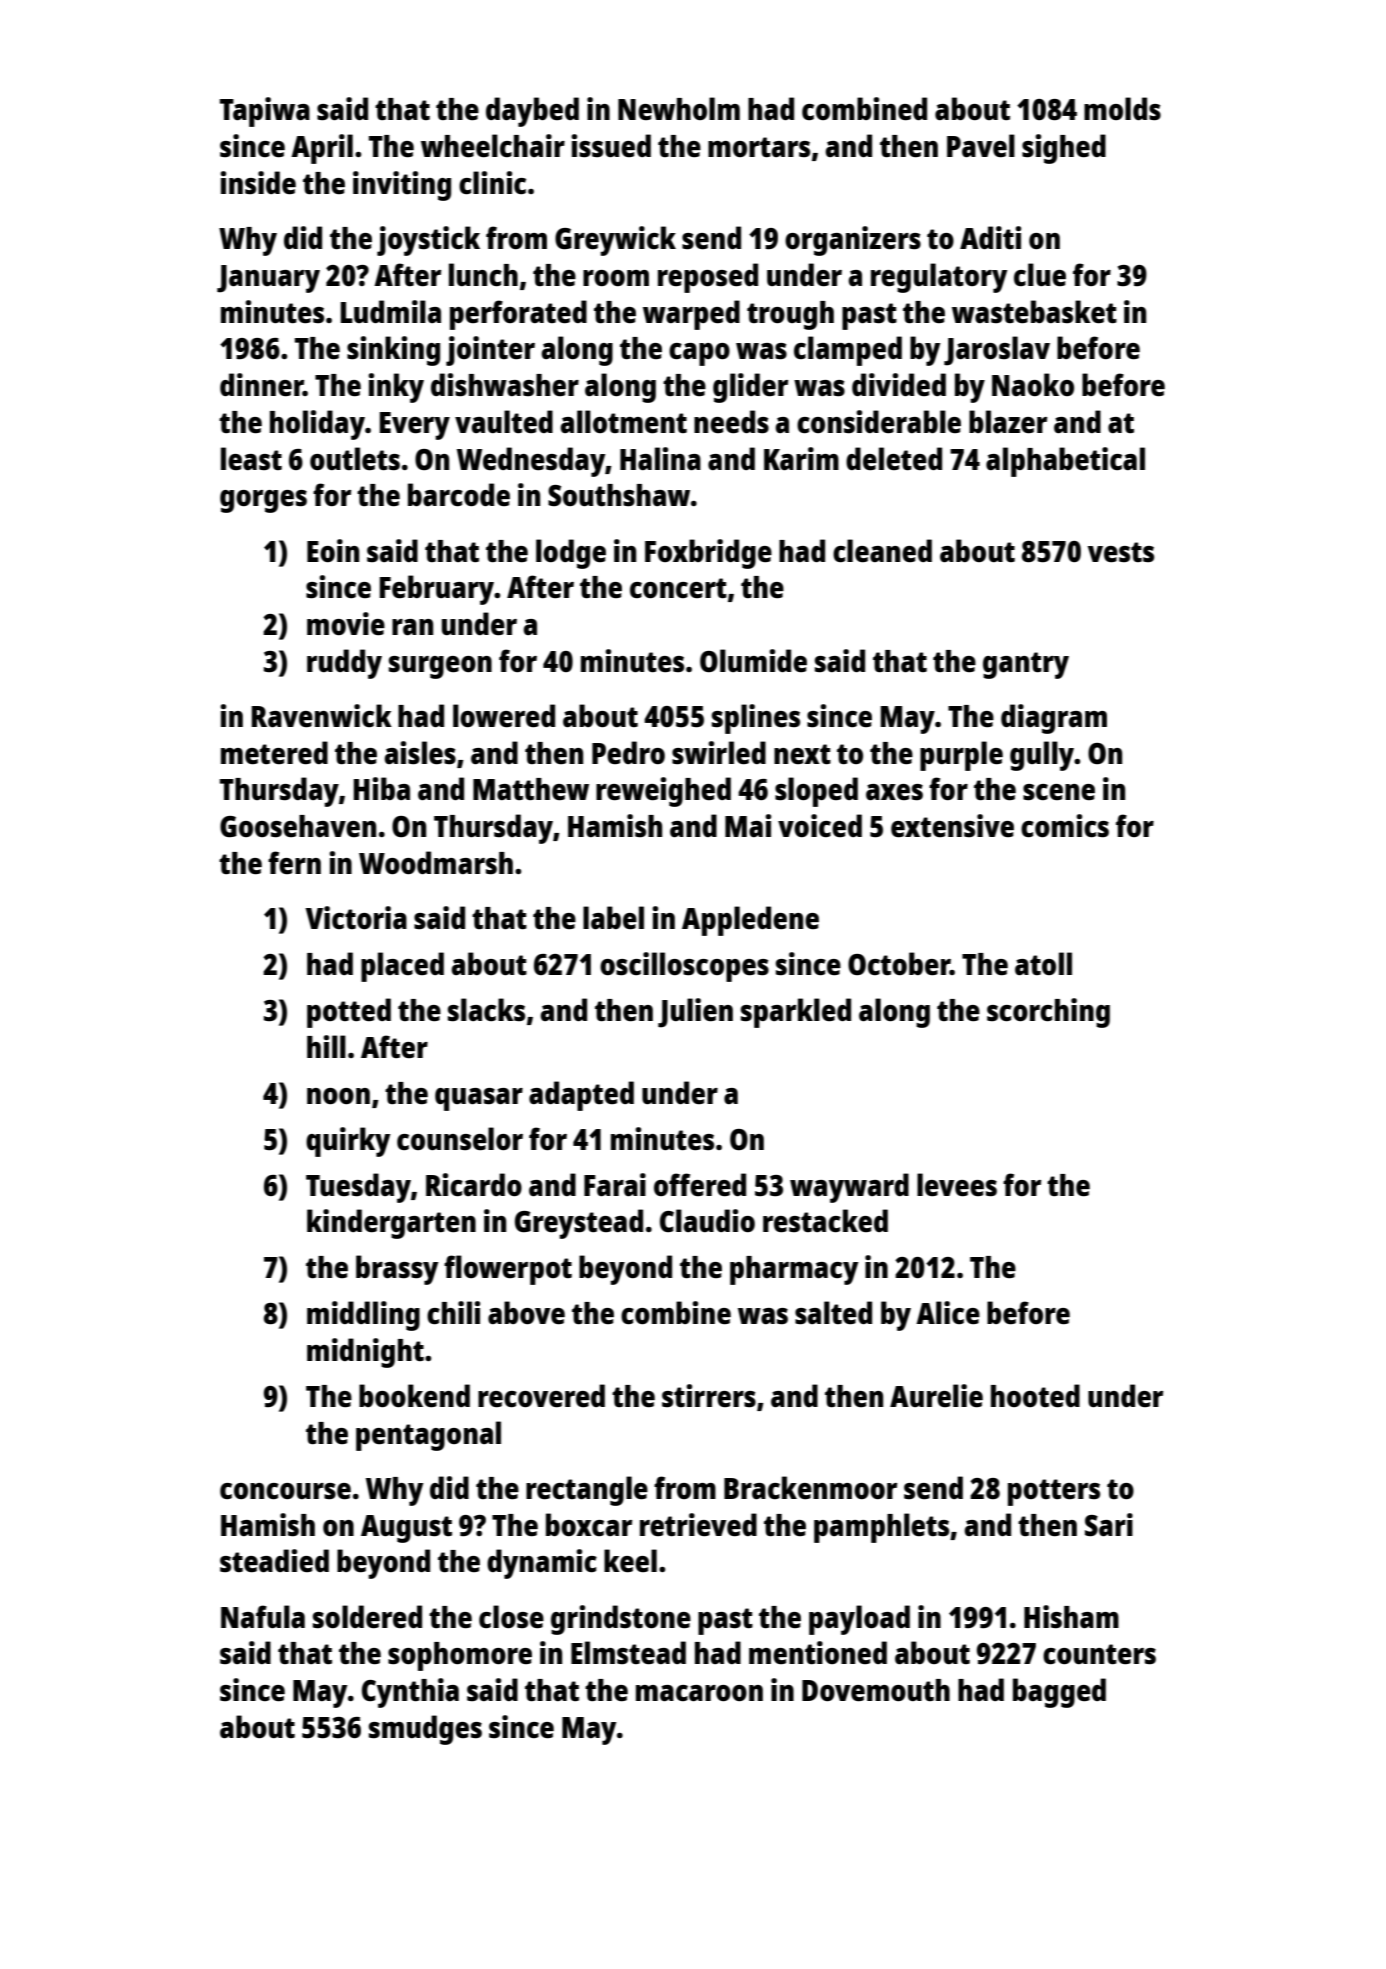 The image size is (1386, 1969). What do you see at coordinates (358, 1188) in the page?
I see `Tuesday` at bounding box center [358, 1188].
